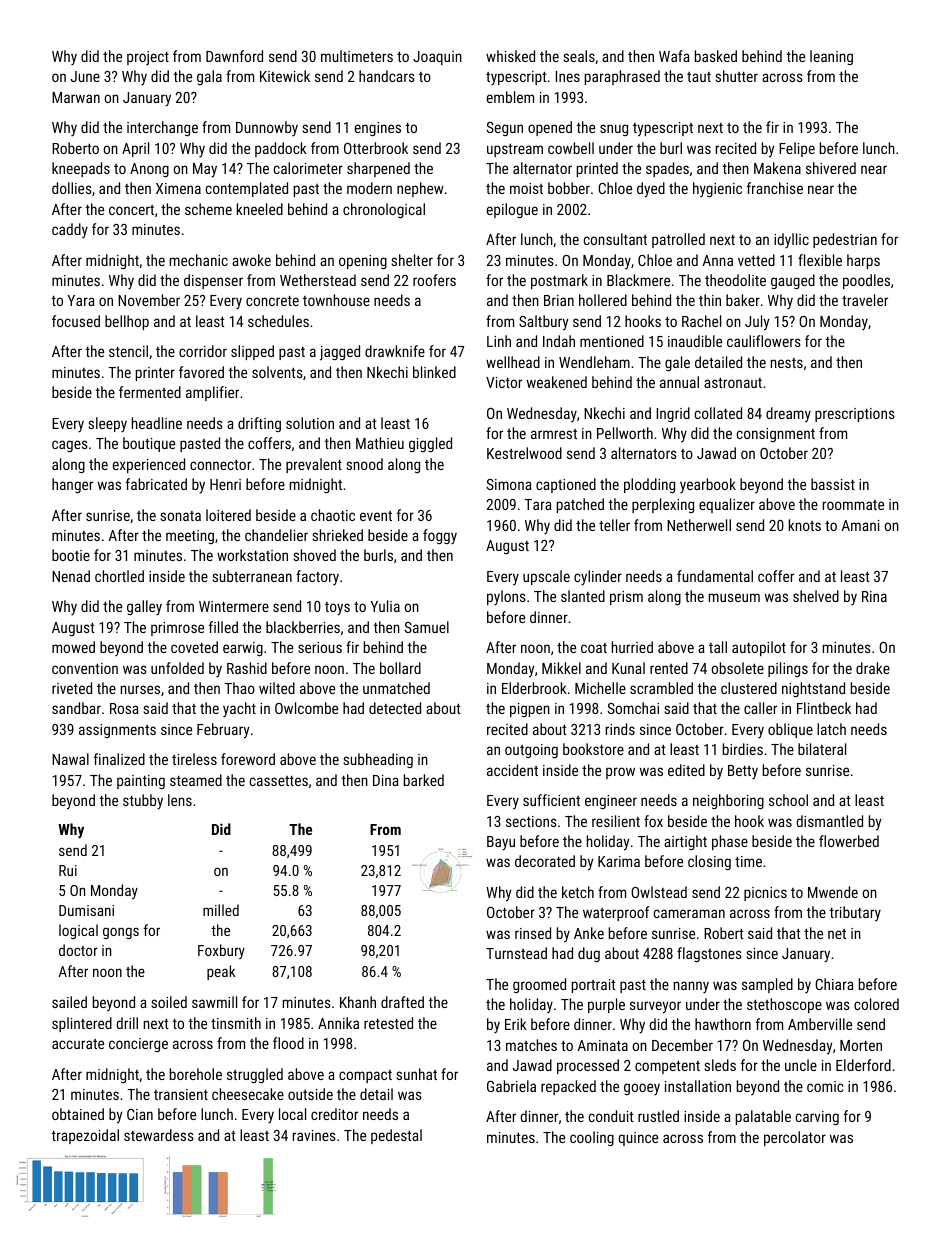 This image has height=1233, width=952. I want to click on Marwan, so click(76, 97).
